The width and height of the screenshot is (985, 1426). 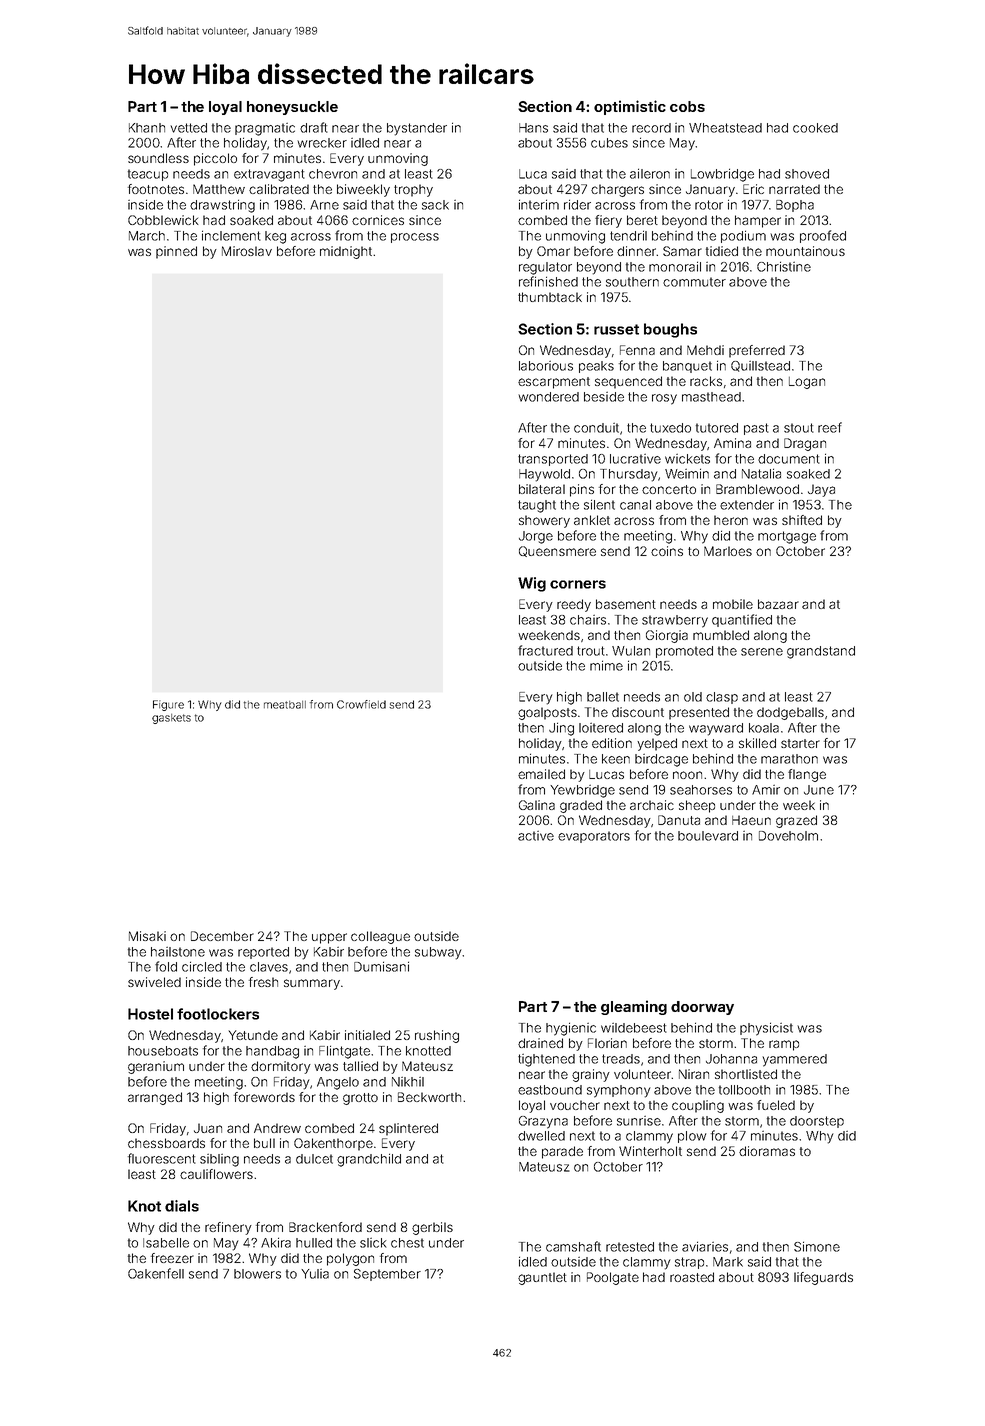 What do you see at coordinates (387, 1275) in the screenshot?
I see `September` at bounding box center [387, 1275].
